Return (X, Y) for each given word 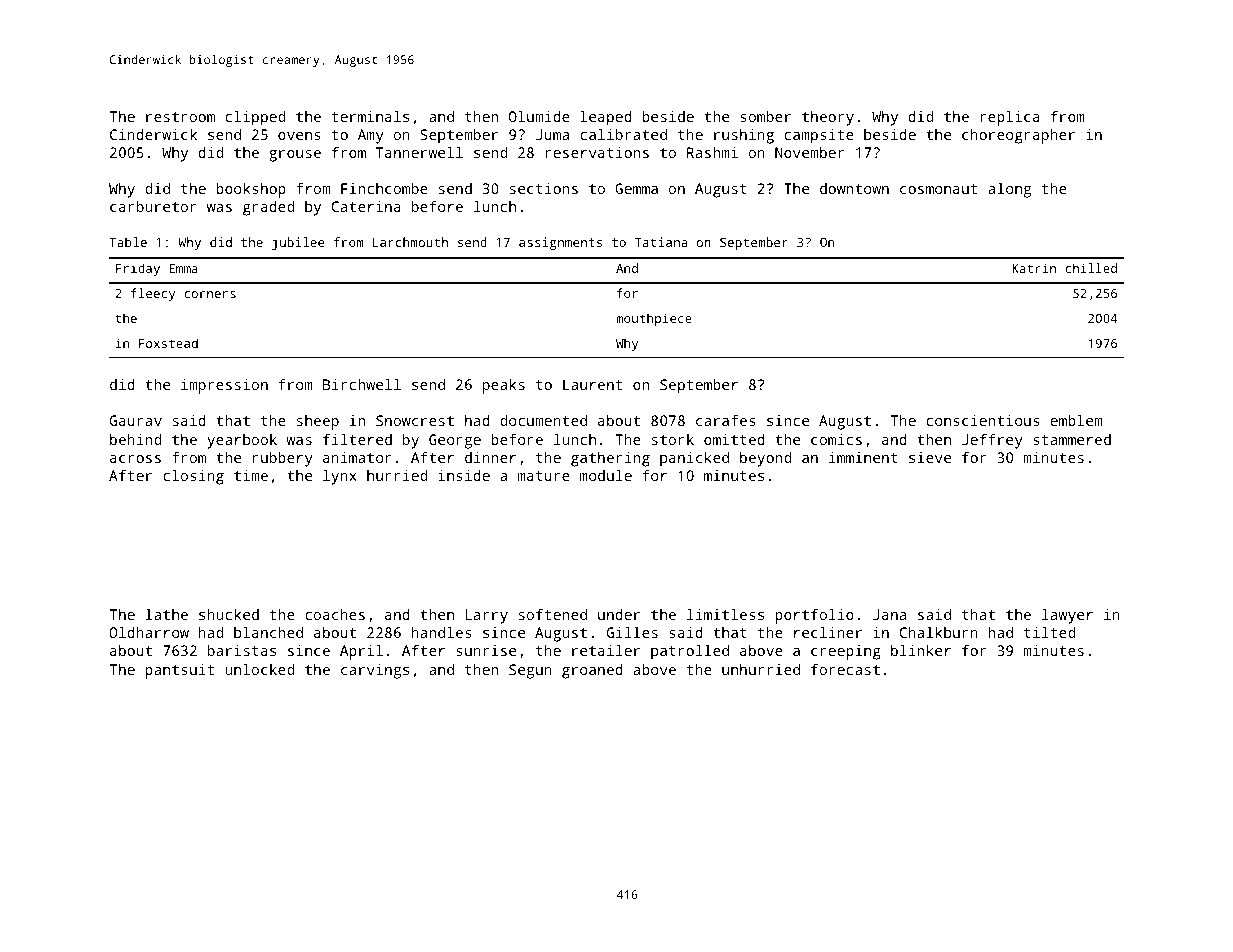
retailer (606, 650)
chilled (1091, 268)
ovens (299, 136)
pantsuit (179, 671)
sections (544, 188)
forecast (845, 669)
